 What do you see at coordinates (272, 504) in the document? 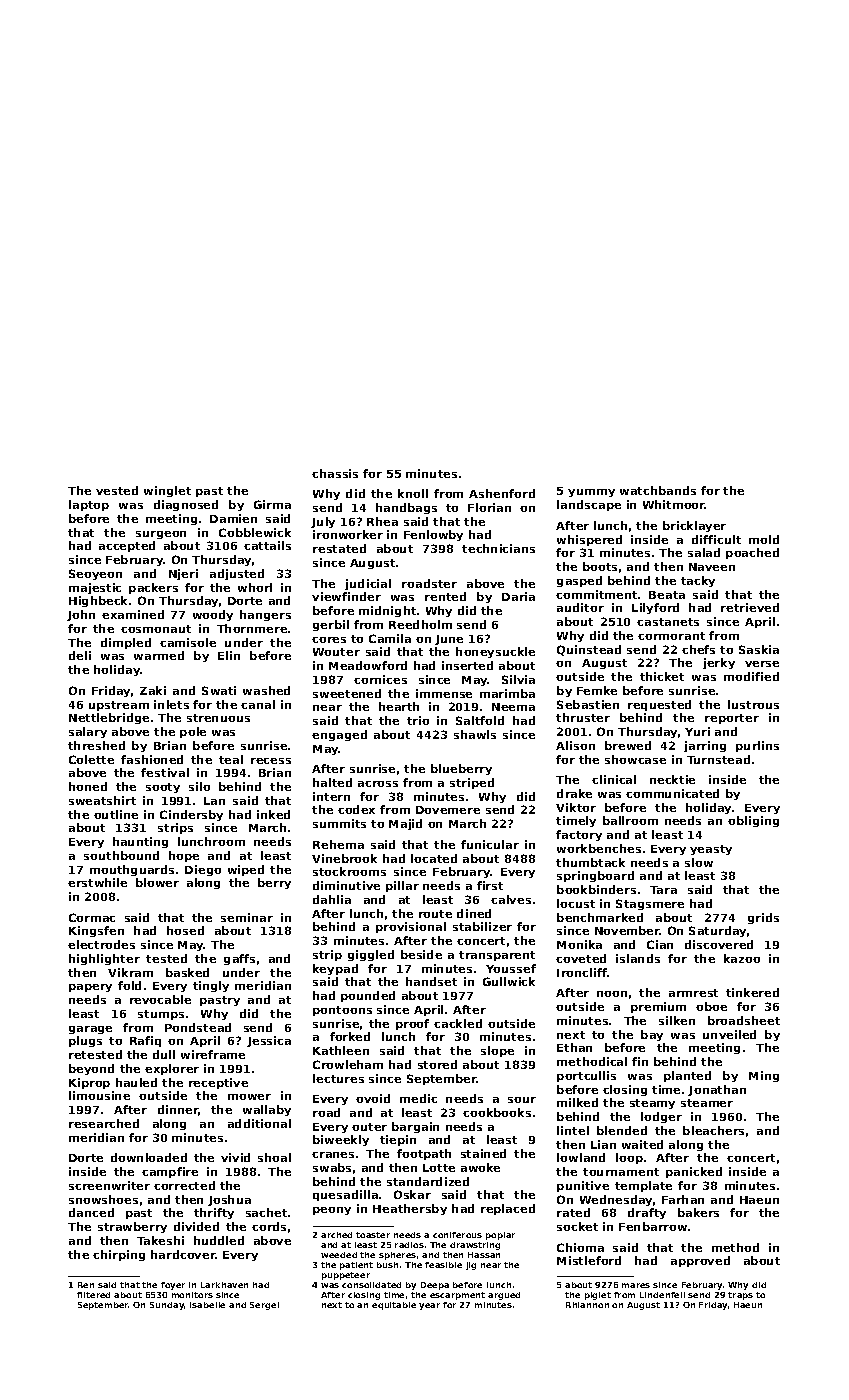
I see `Girma` at bounding box center [272, 504].
